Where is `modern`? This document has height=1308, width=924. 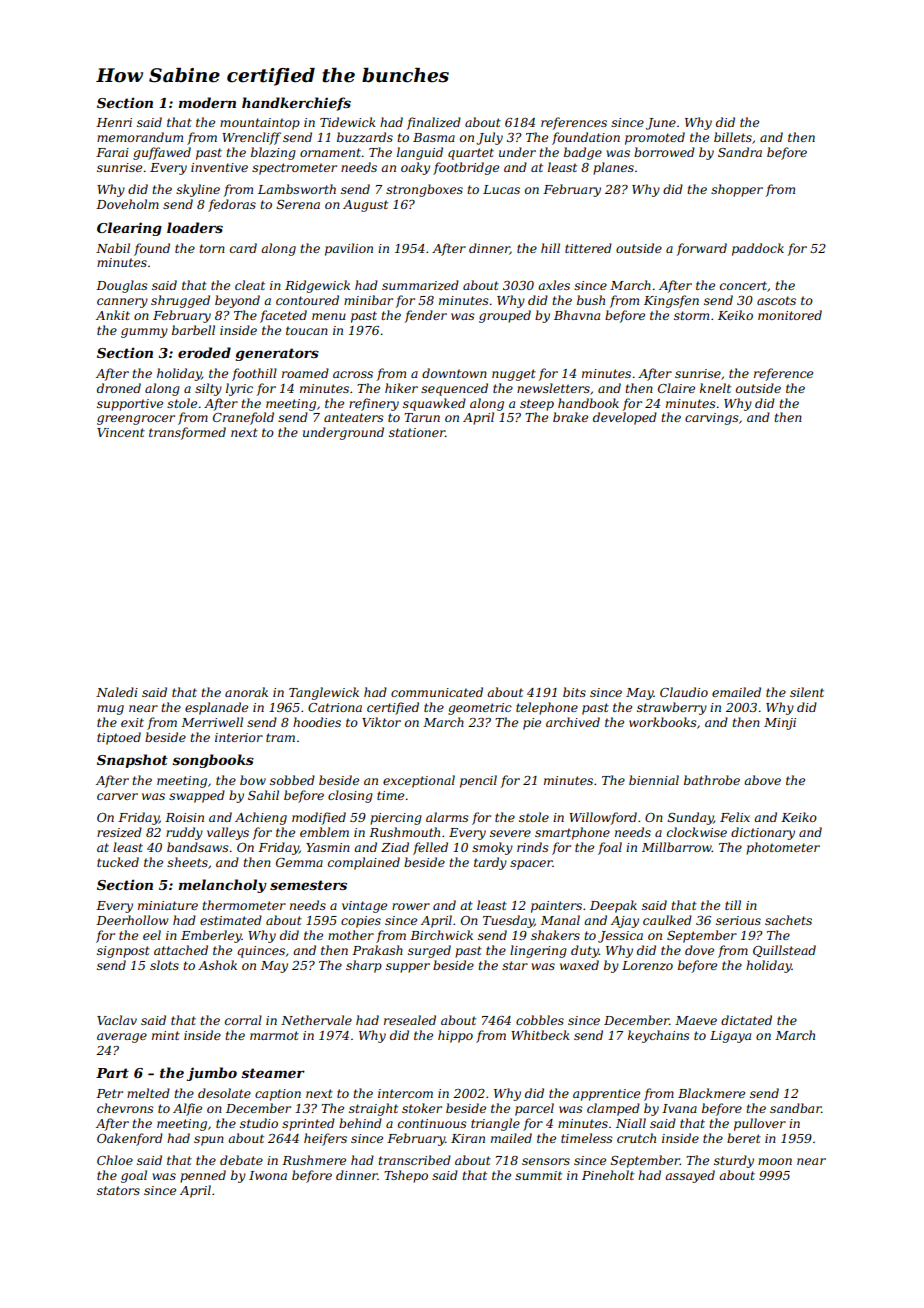 modern is located at coordinates (207, 102).
